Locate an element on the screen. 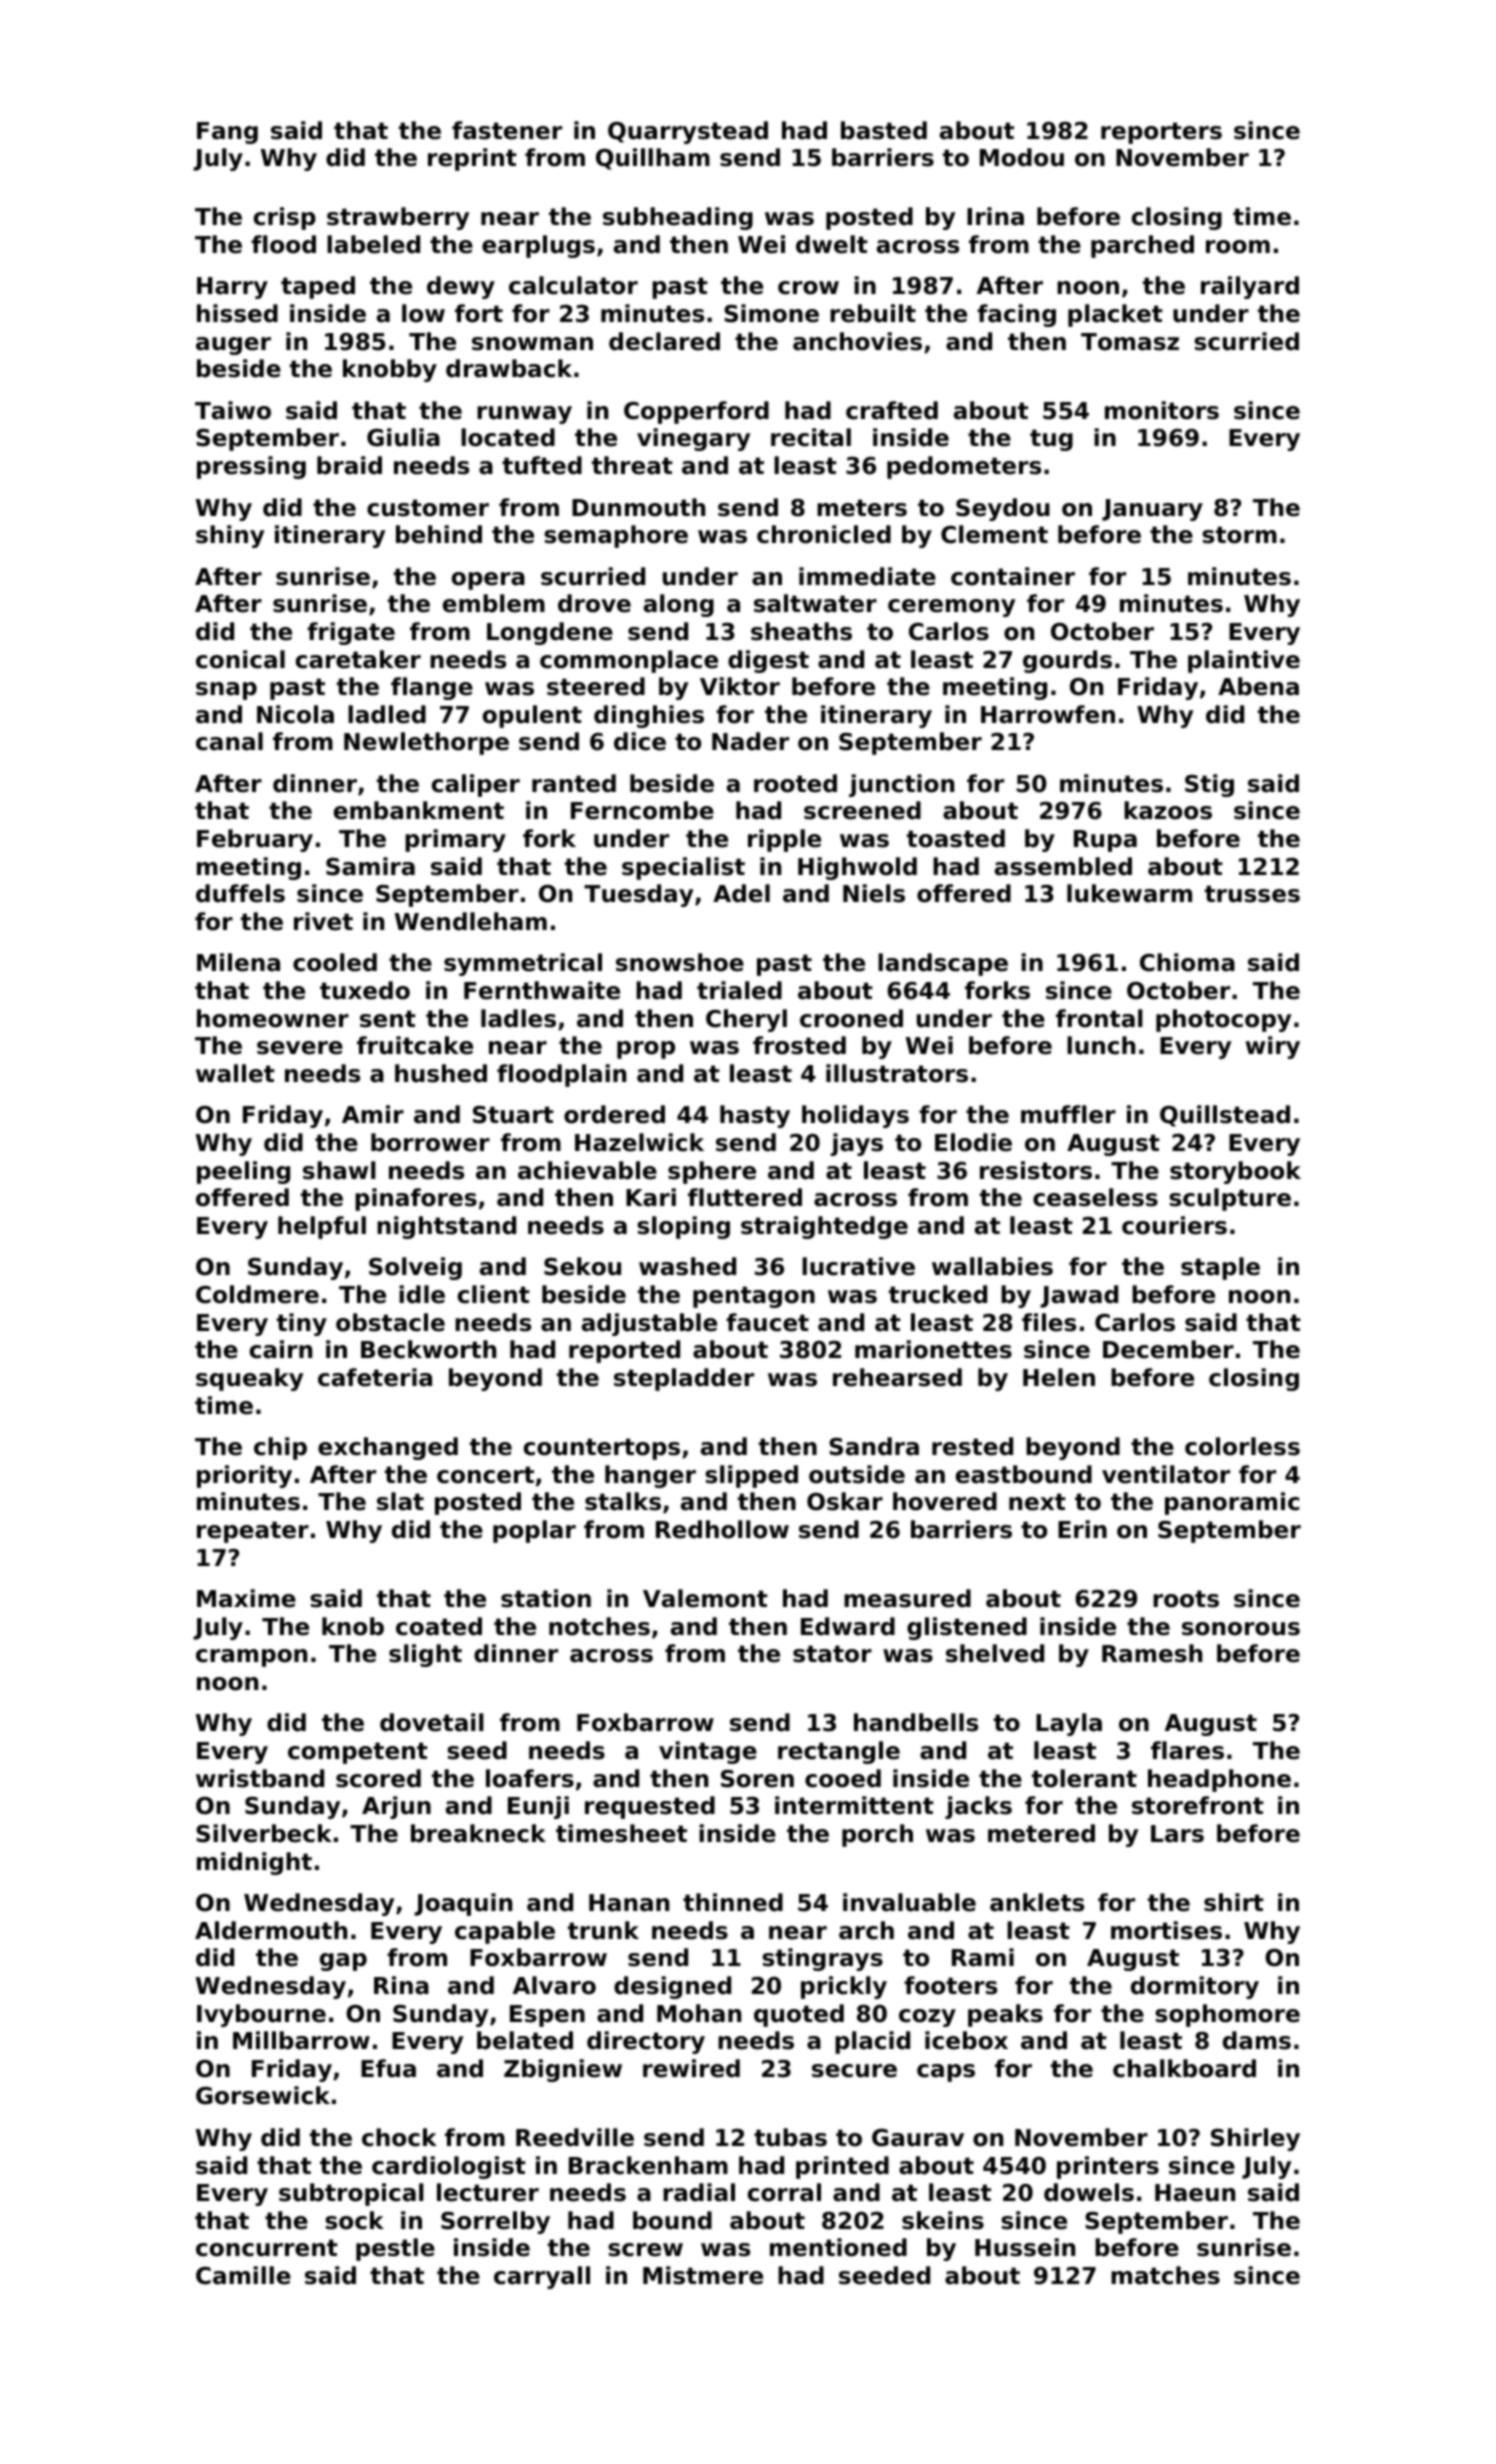 Image resolution: width=1496 pixels, height=2464 pixels. Tuesday is located at coordinates (638, 895).
